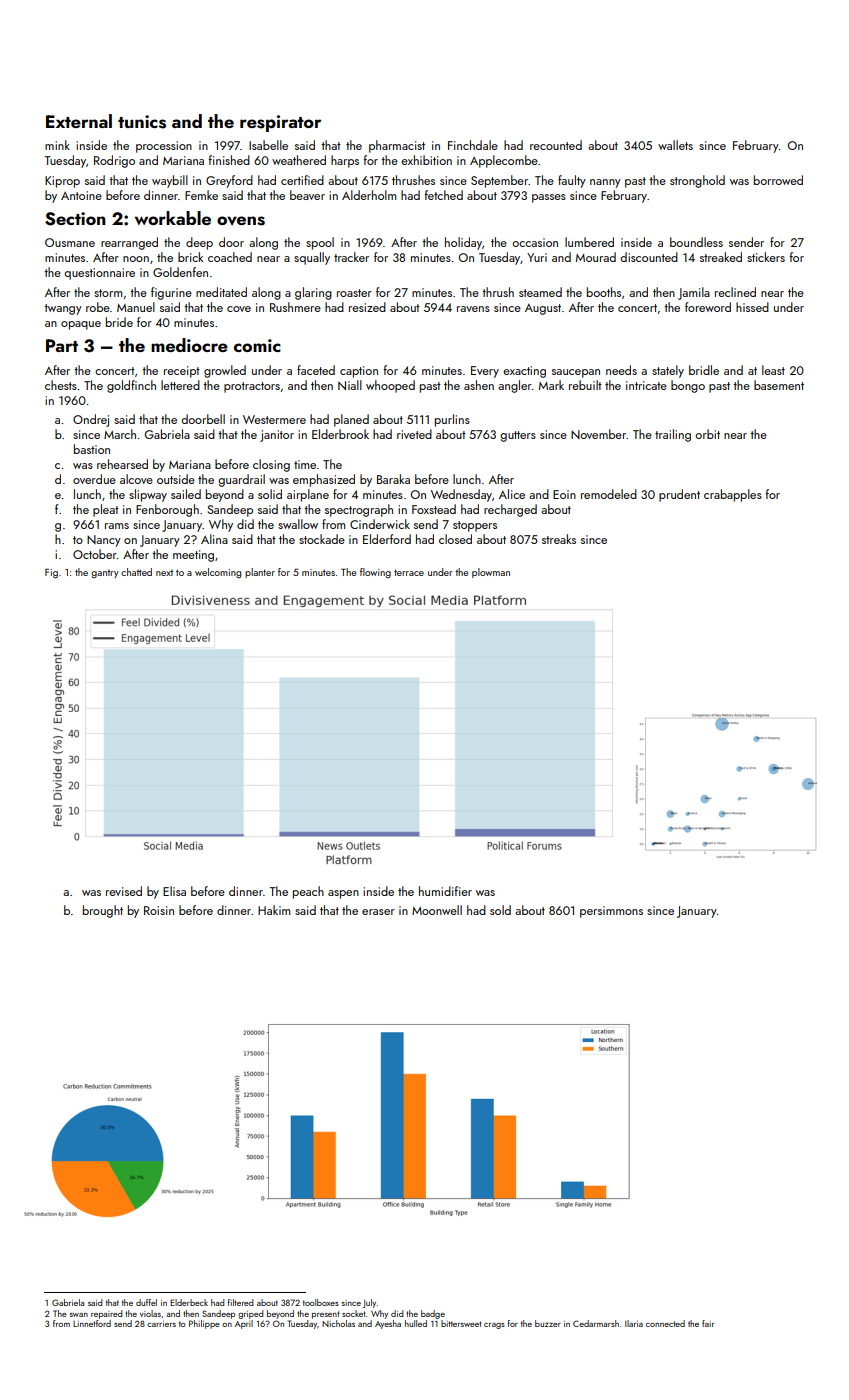  Describe the element at coordinates (117, 526) in the screenshot. I see `rams` at that location.
